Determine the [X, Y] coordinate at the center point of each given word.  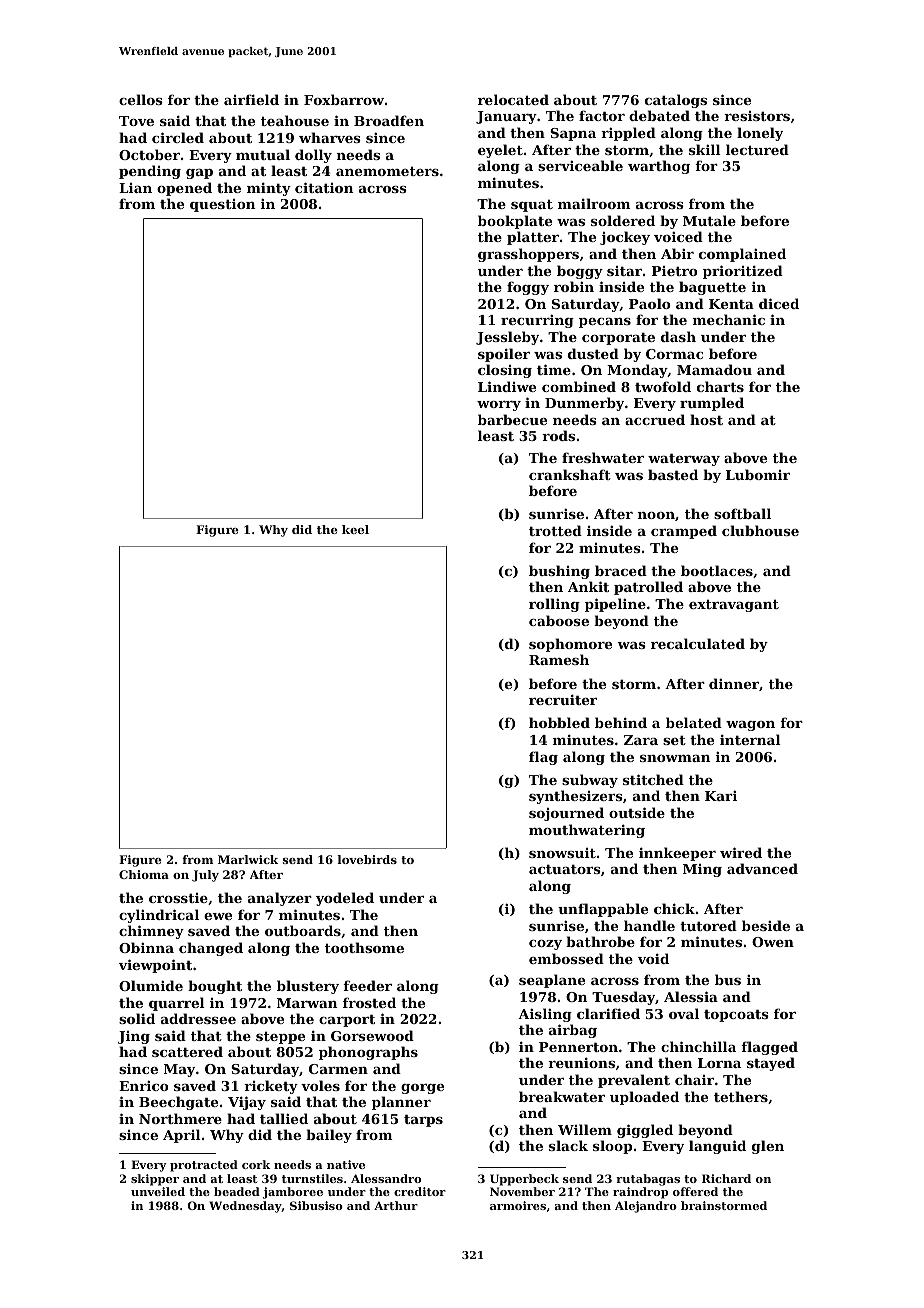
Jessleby [507, 338]
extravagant [734, 606]
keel [355, 529]
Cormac [674, 354]
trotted [555, 530]
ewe [218, 916]
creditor [420, 1191]
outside [637, 812]
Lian [135, 188]
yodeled [345, 899]
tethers [741, 1096]
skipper [155, 1180]
